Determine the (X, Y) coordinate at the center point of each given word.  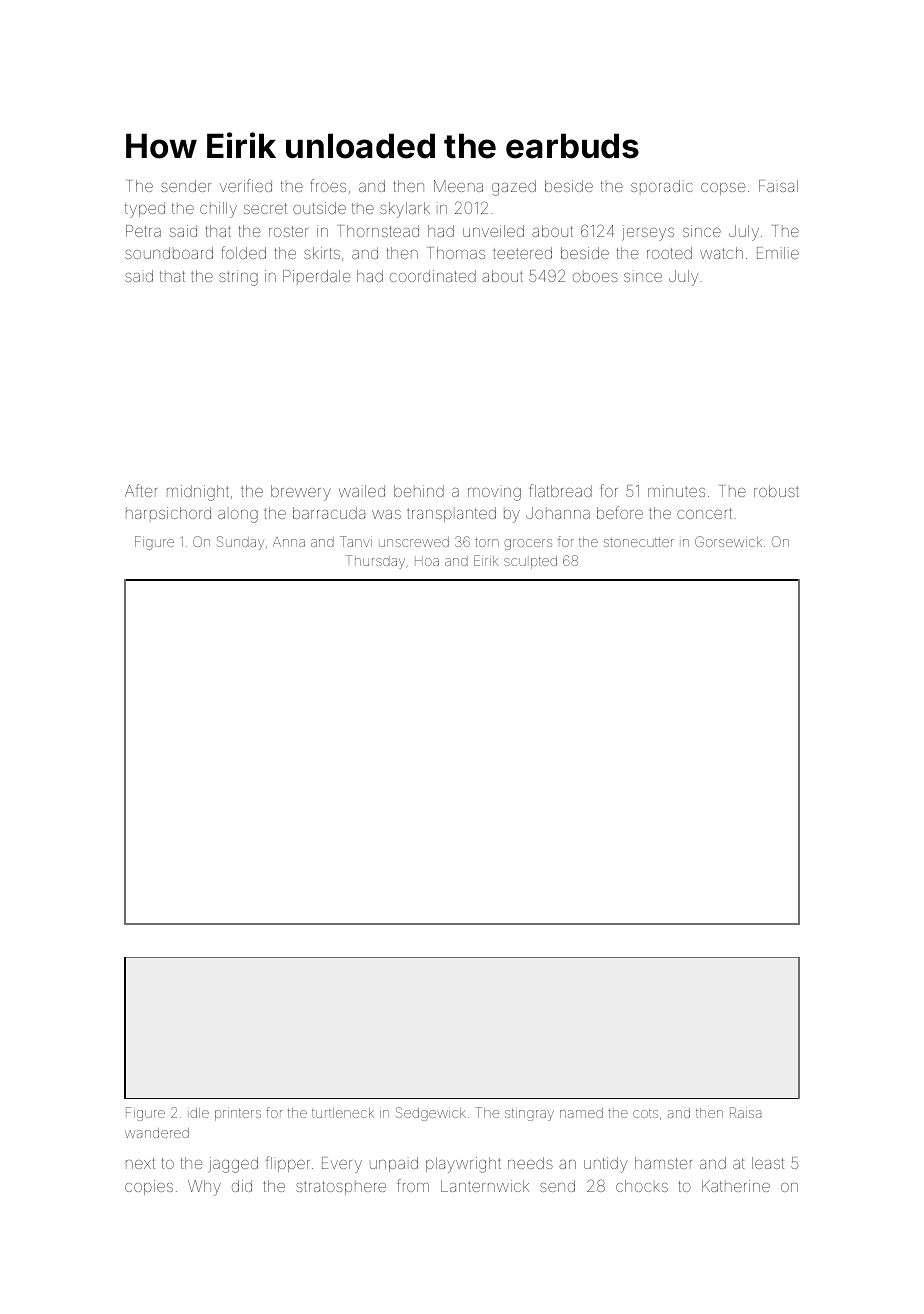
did (242, 1186)
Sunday (240, 543)
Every (342, 1165)
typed (145, 210)
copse (723, 189)
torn (487, 542)
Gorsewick (728, 541)
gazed (514, 188)
